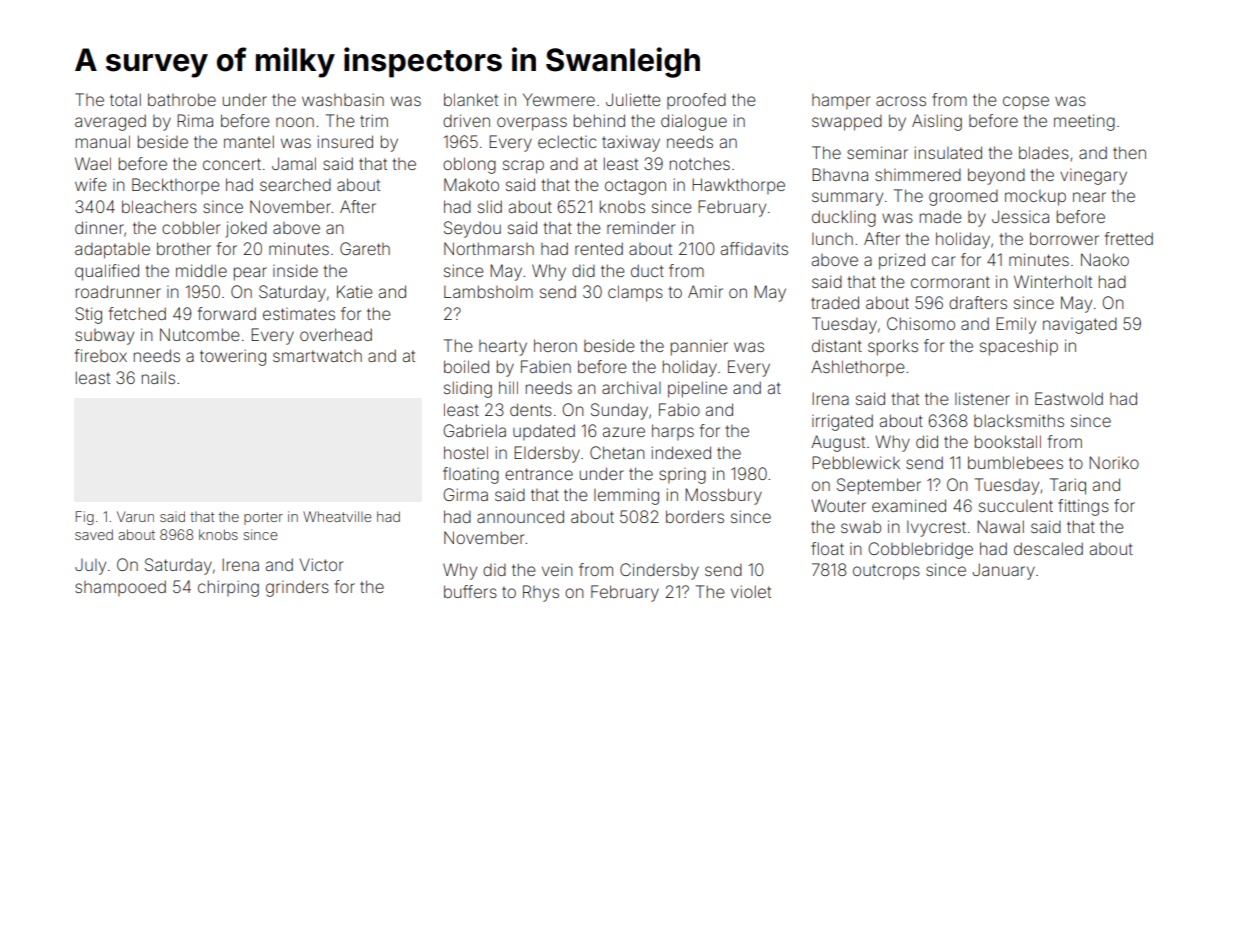  Describe the element at coordinates (263, 518) in the document. I see `porter` at that location.
